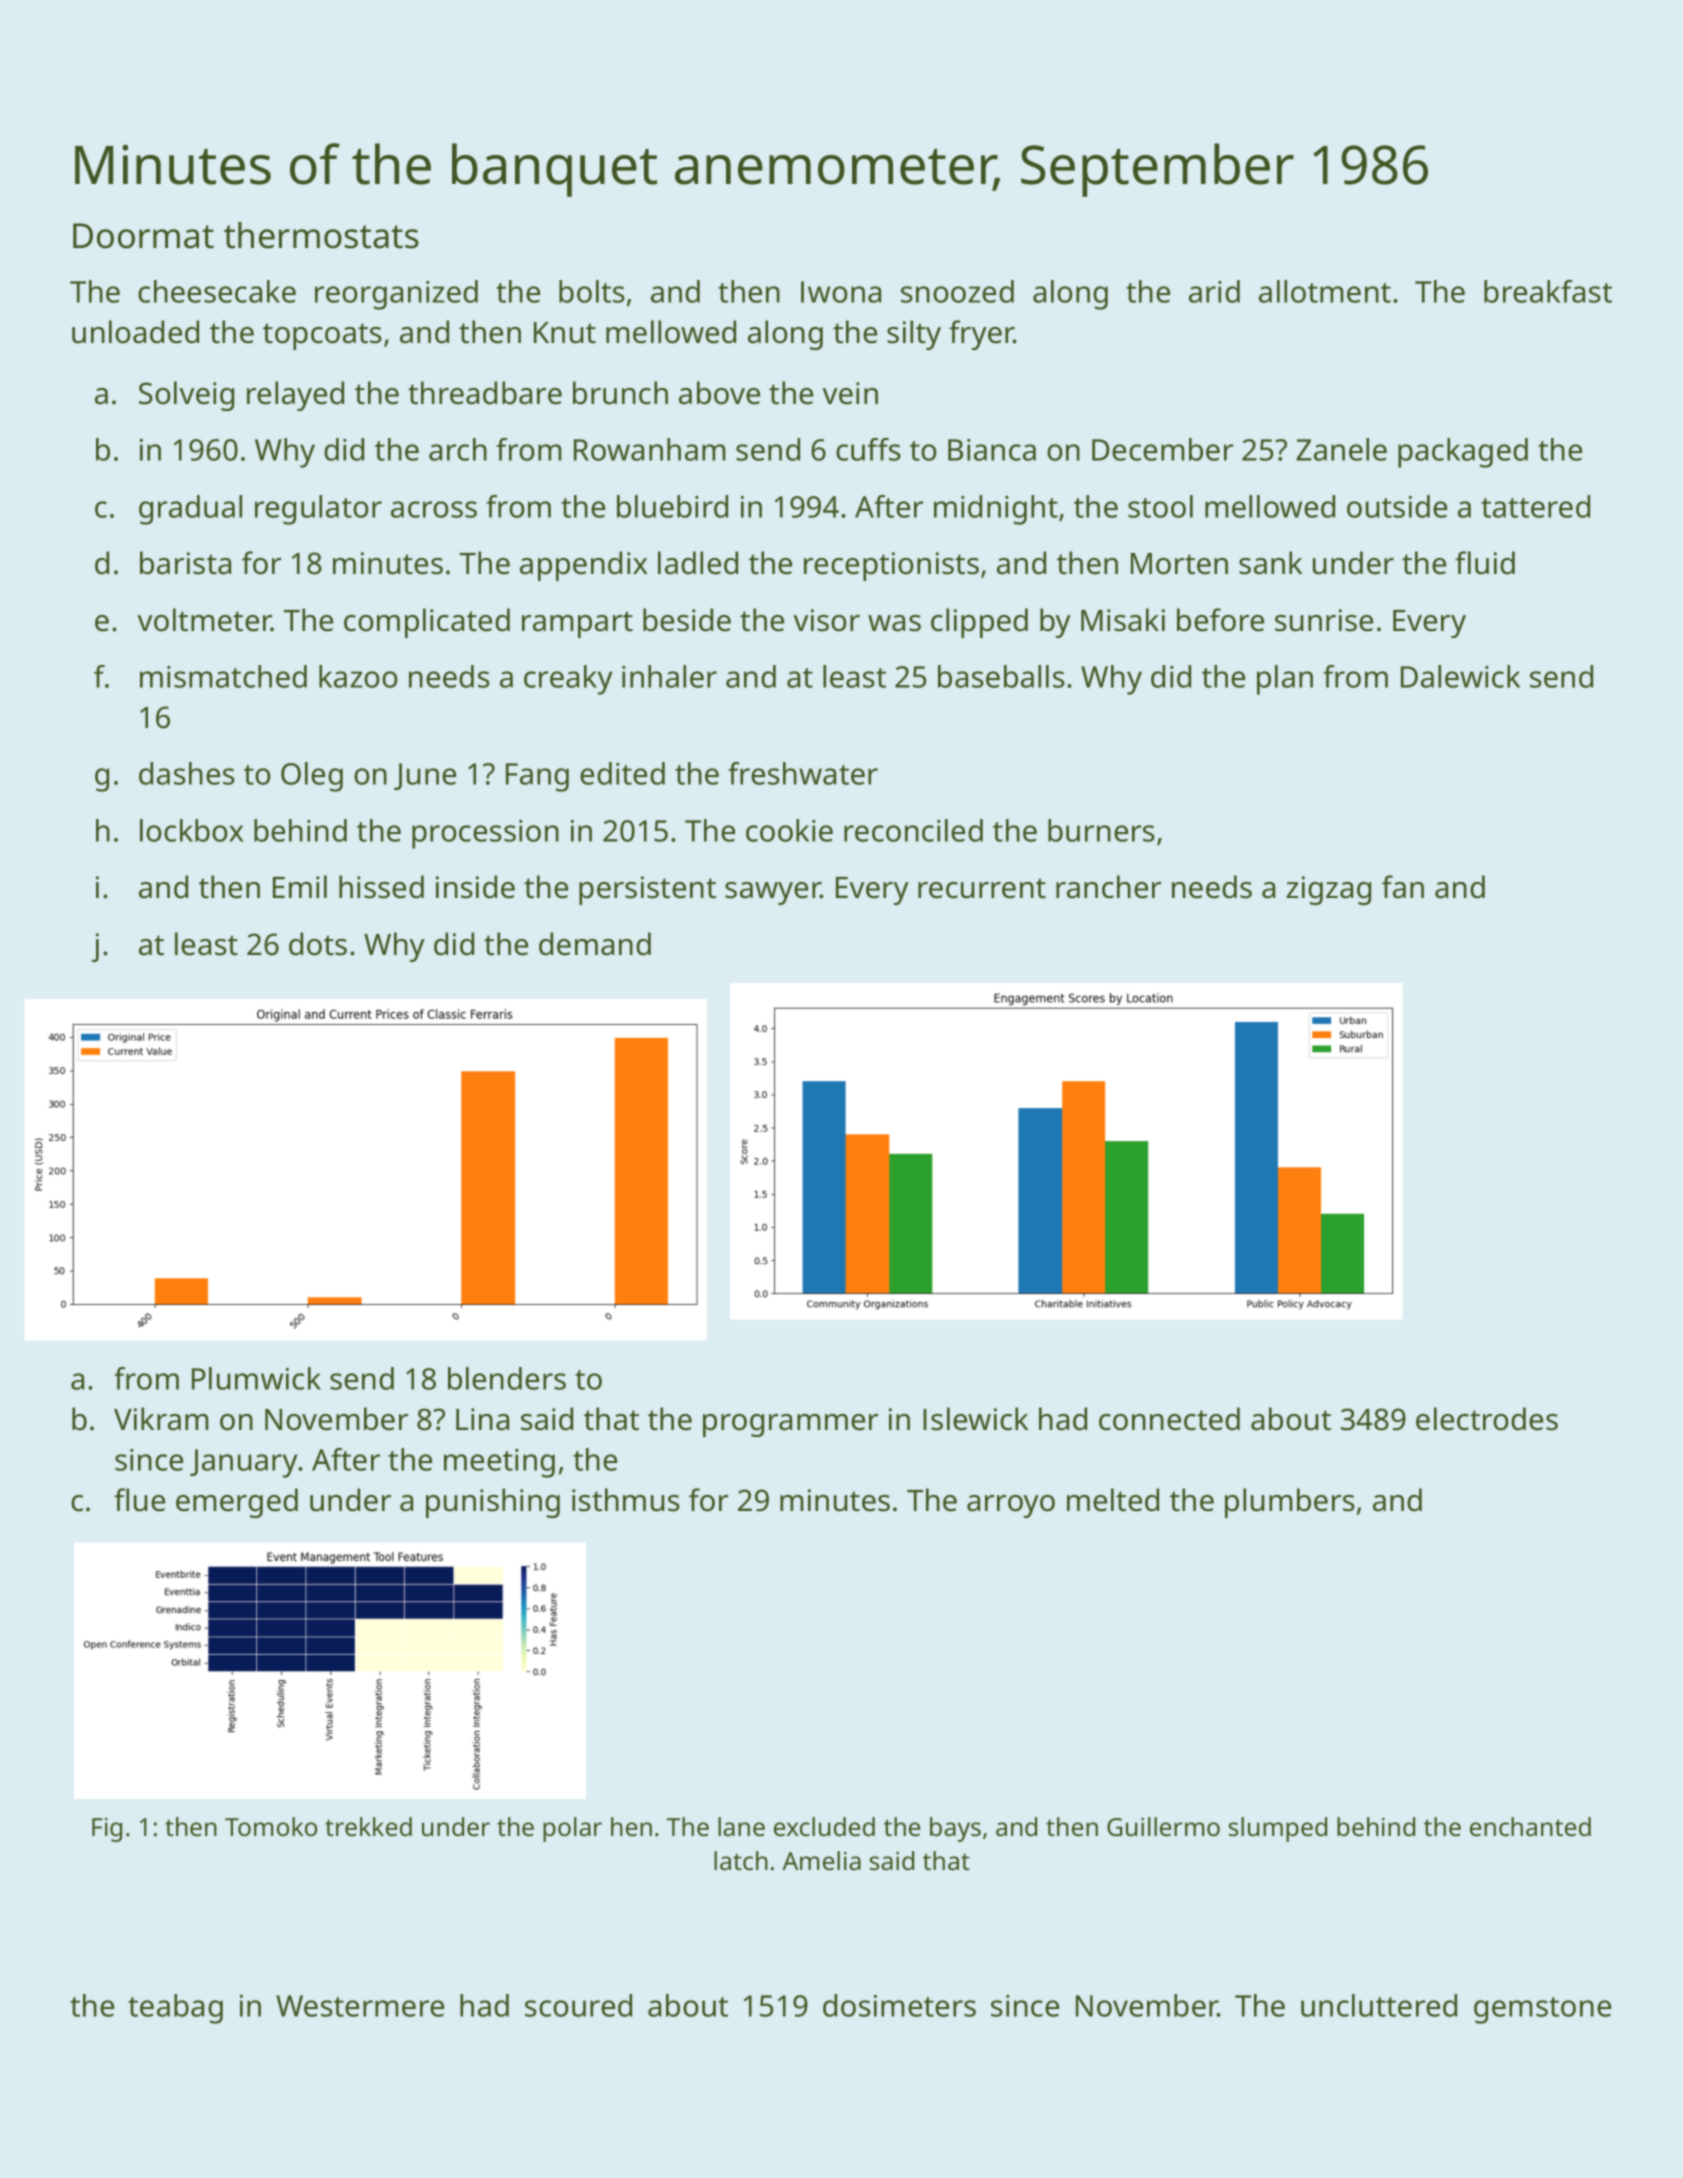 This page has width=1683, height=2178. I want to click on connected, so click(1169, 1419).
